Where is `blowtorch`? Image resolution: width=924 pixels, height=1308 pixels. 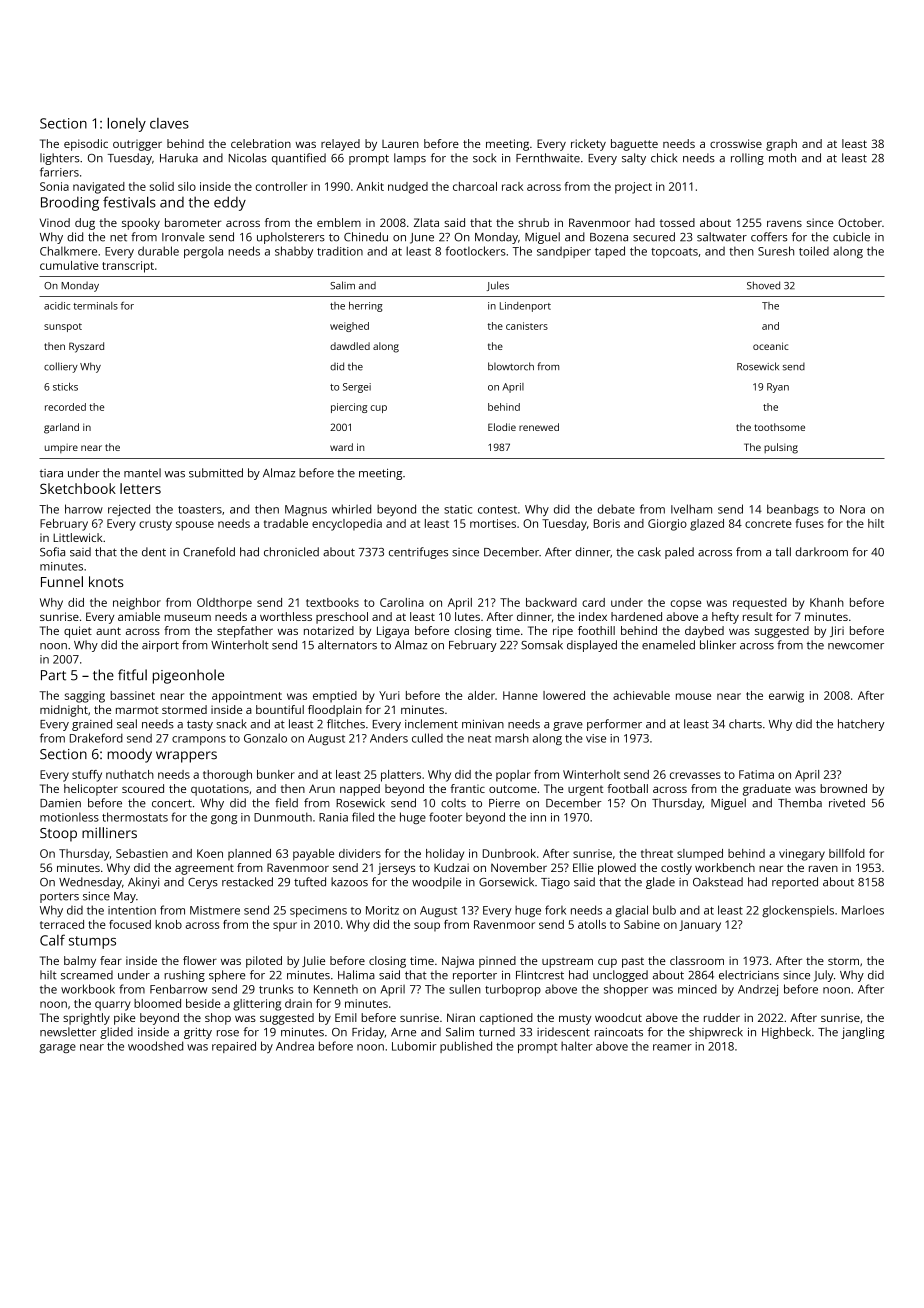 blowtorch is located at coordinates (511, 366).
